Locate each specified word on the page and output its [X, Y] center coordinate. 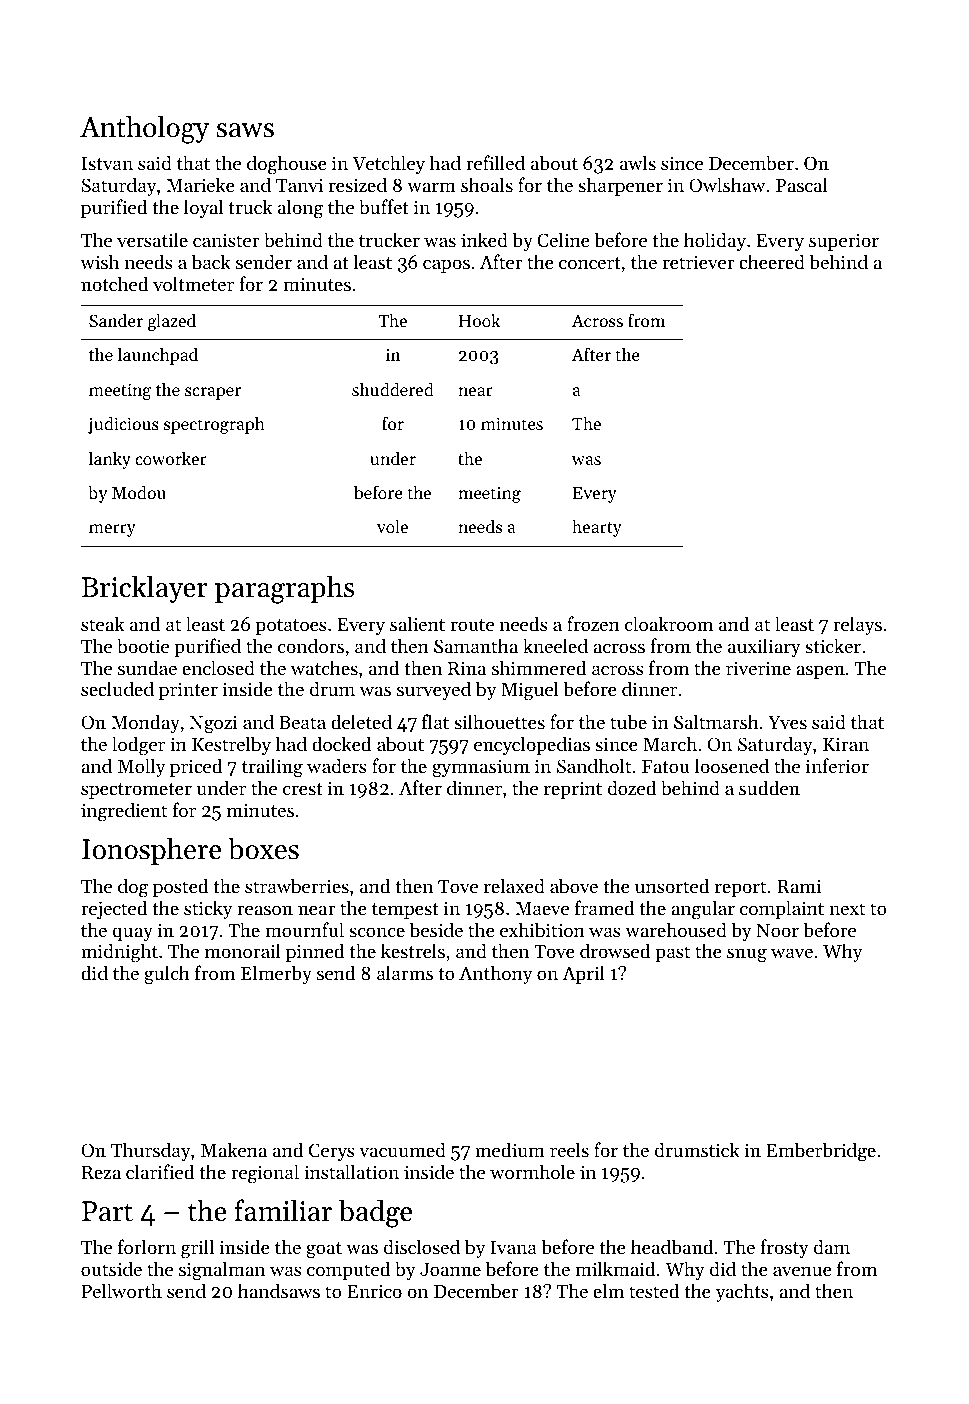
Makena [234, 1149]
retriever [699, 262]
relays [857, 625]
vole [392, 526]
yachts [742, 1292]
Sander [116, 320]
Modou [139, 492]
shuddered [393, 389]
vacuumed [402, 1149]
